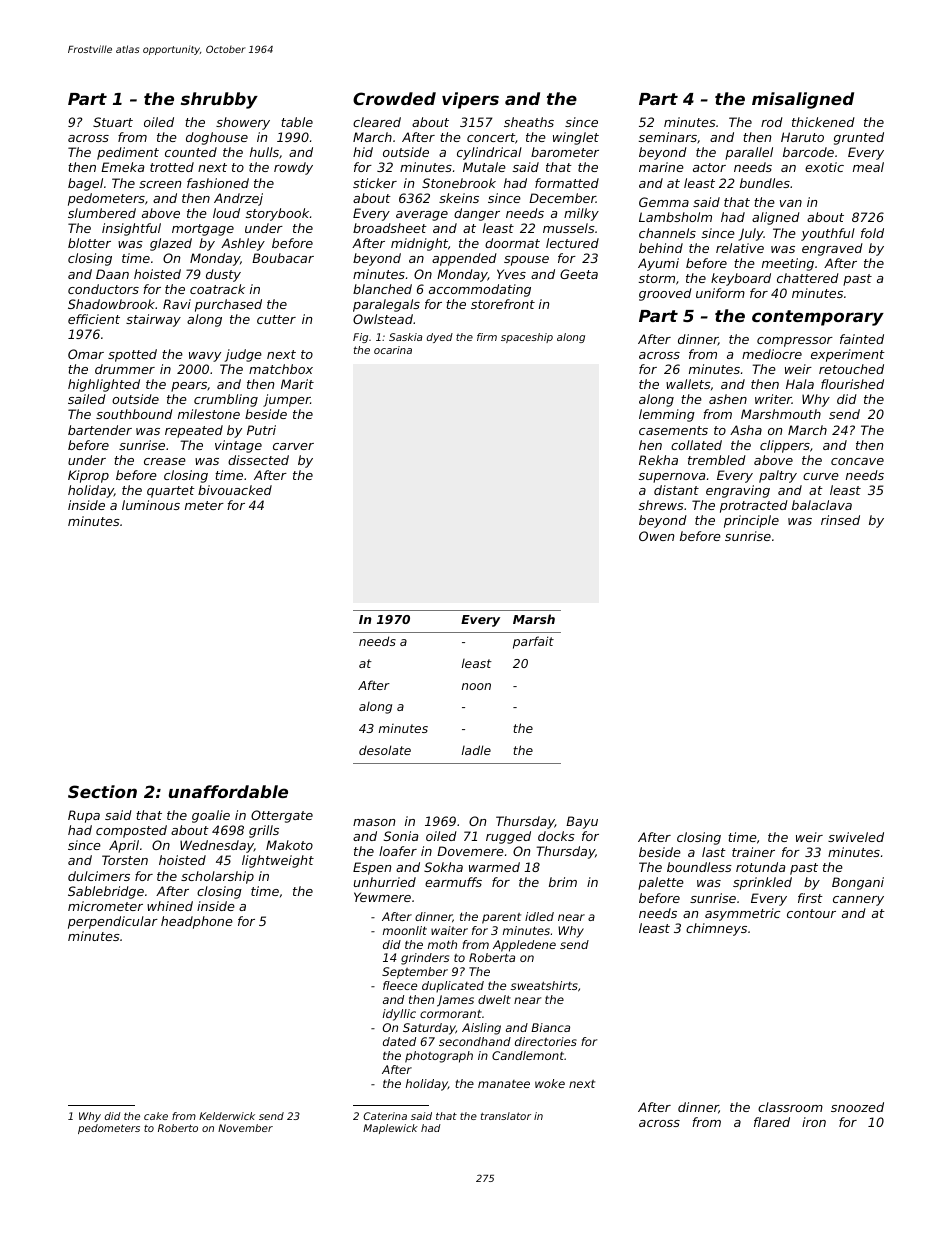 The height and width of the image is (1233, 952). I want to click on Omar, so click(86, 354).
